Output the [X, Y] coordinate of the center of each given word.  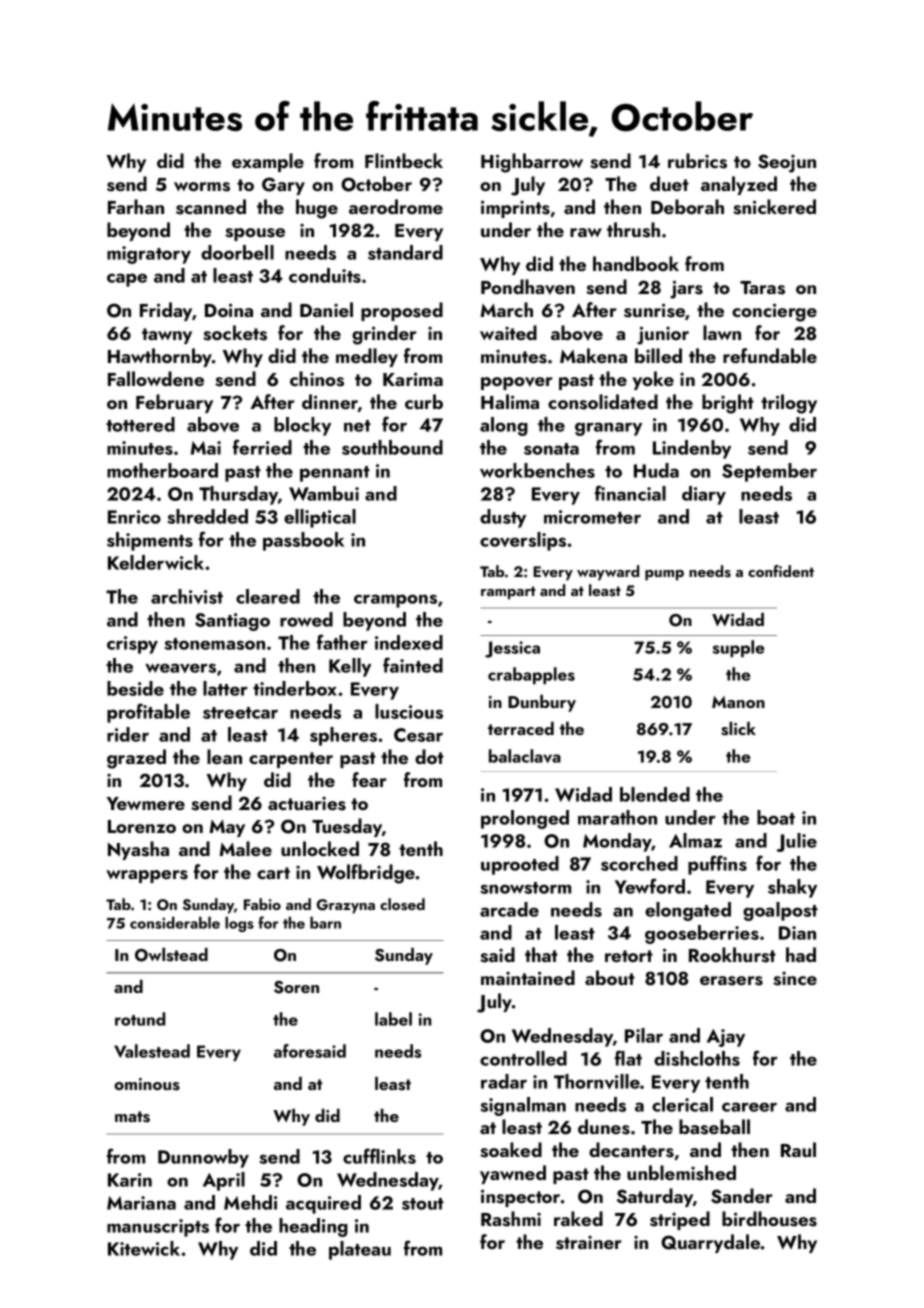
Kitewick [144, 1248]
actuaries [307, 804]
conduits [325, 275]
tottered [140, 424]
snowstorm [525, 888]
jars [686, 289]
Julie [797, 842]
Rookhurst [732, 955]
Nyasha [138, 850]
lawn [722, 332]
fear [369, 779]
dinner [330, 401]
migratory [149, 255]
